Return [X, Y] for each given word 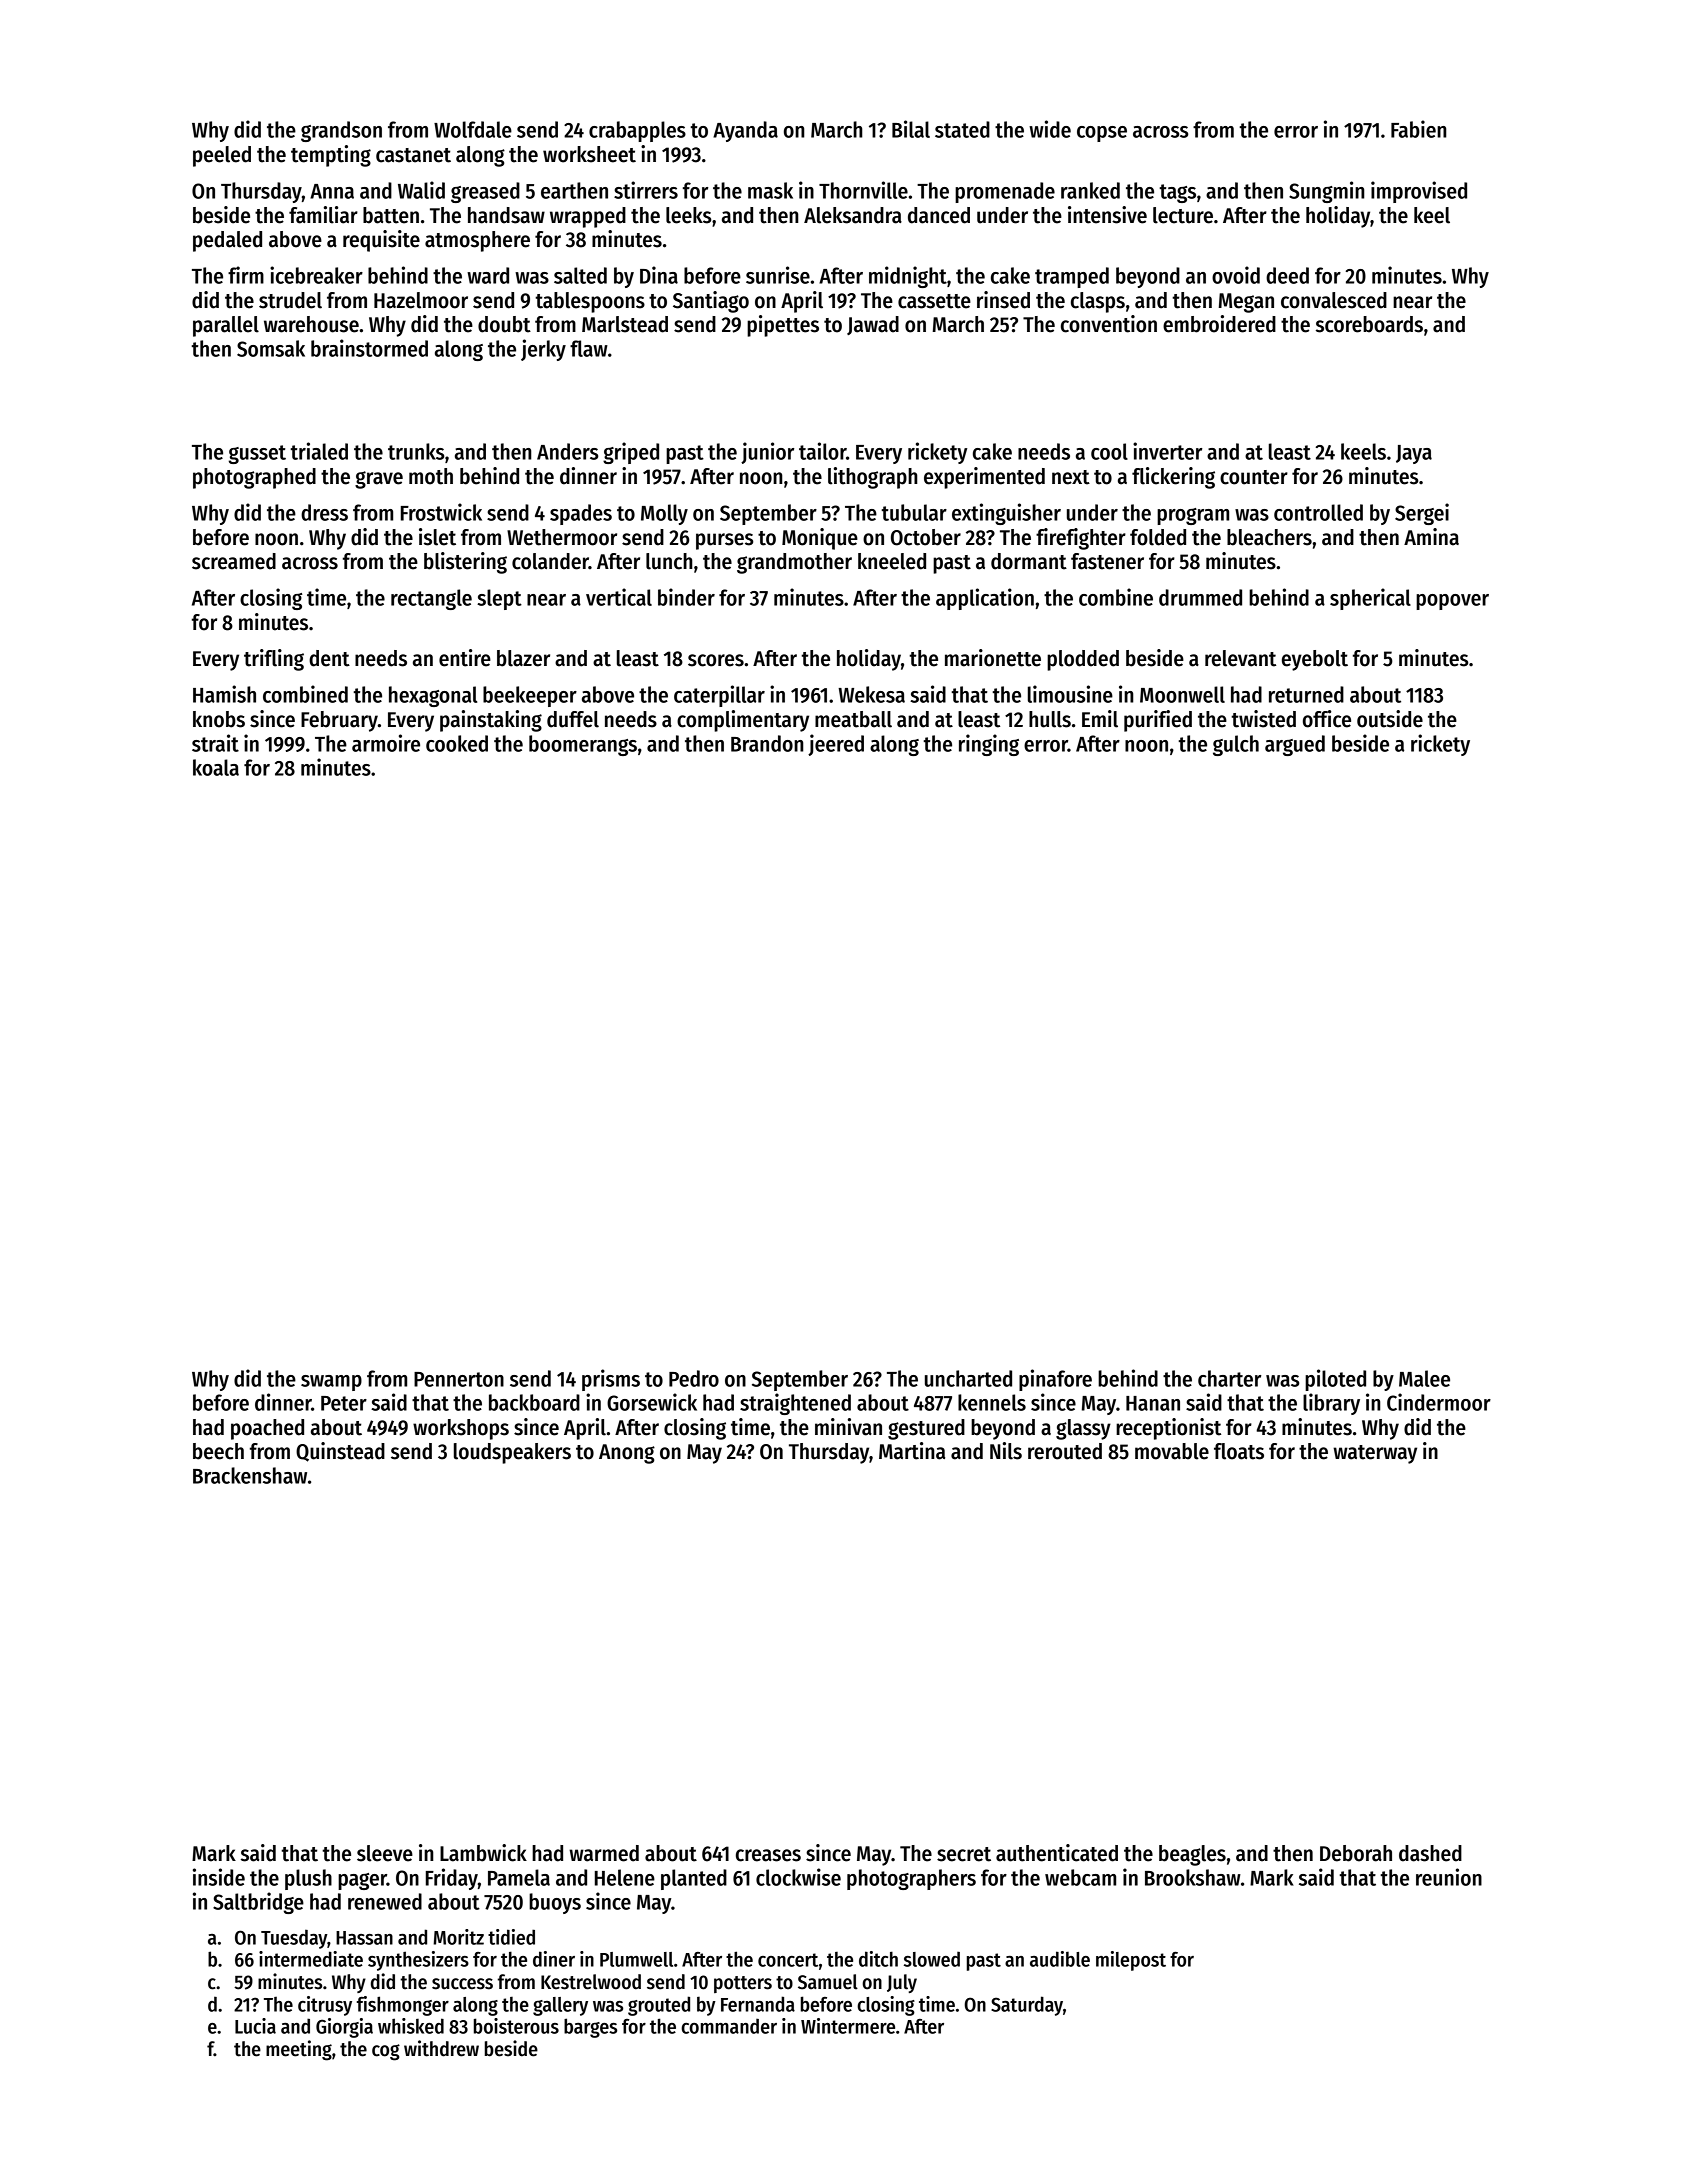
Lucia [255, 2026]
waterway [1375, 1454]
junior [767, 453]
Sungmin [1326, 192]
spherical [1370, 599]
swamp [331, 1383]
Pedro [694, 1378]
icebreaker [316, 275]
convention [1109, 324]
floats [1239, 1451]
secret [964, 1854]
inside [219, 1877]
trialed [319, 451]
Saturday [1027, 2006]
